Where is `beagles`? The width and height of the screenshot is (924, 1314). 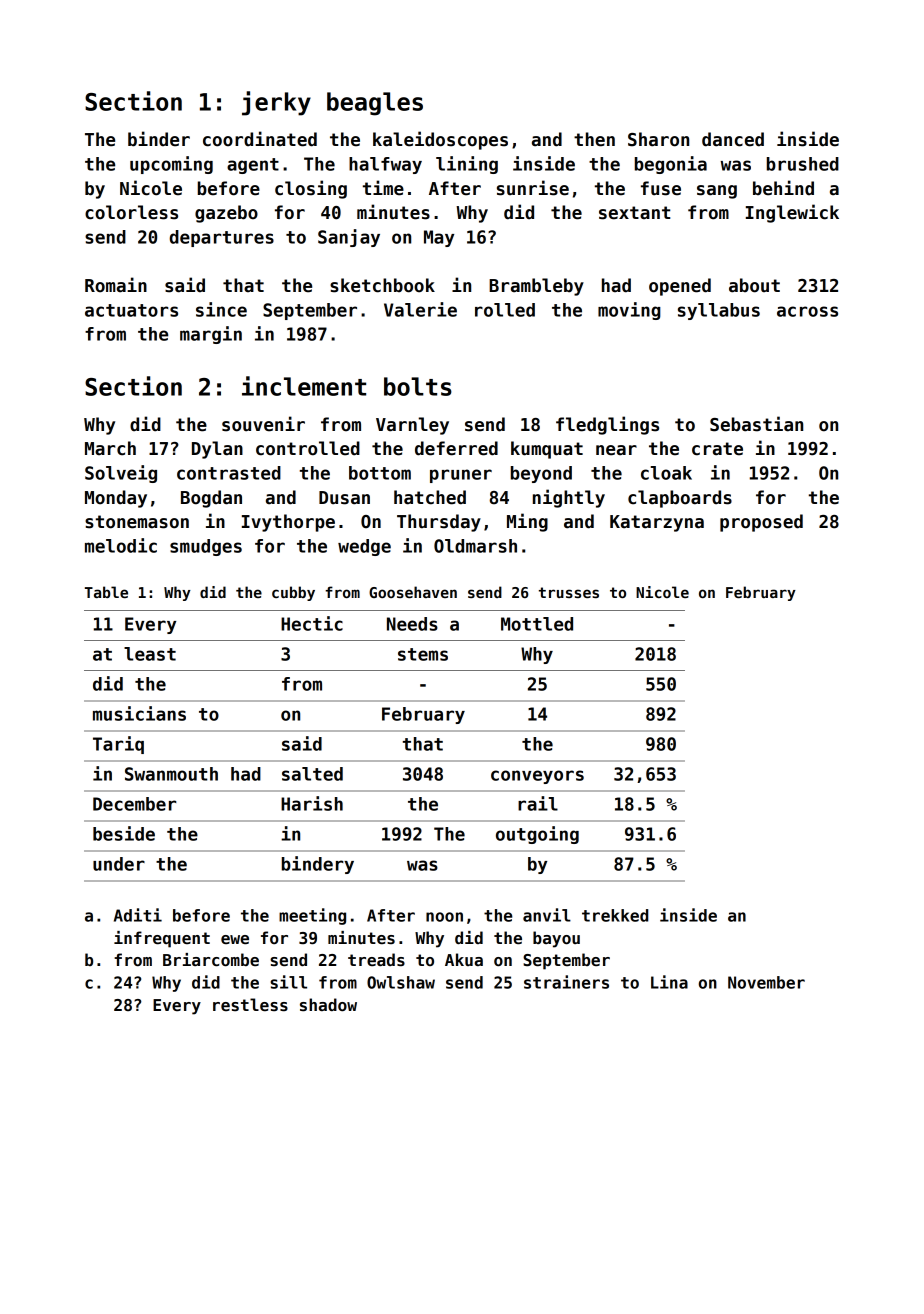
beagles is located at coordinates (375, 104).
